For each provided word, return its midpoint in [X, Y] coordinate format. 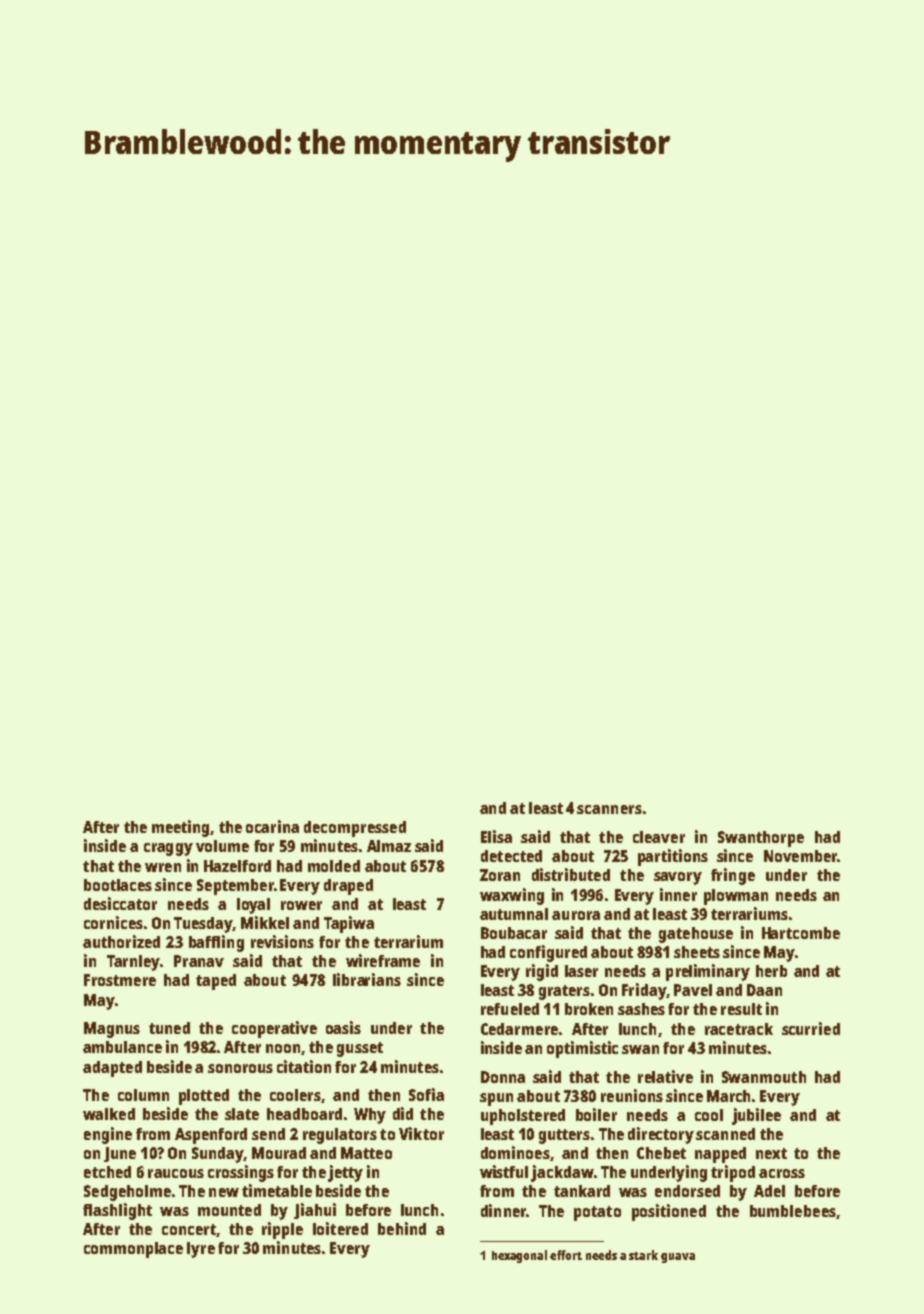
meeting [181, 828]
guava [678, 1258]
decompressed [355, 829]
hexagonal [519, 1256]
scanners [609, 809]
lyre [201, 1250]
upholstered [523, 1117]
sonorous [240, 1068]
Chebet [661, 1153]
